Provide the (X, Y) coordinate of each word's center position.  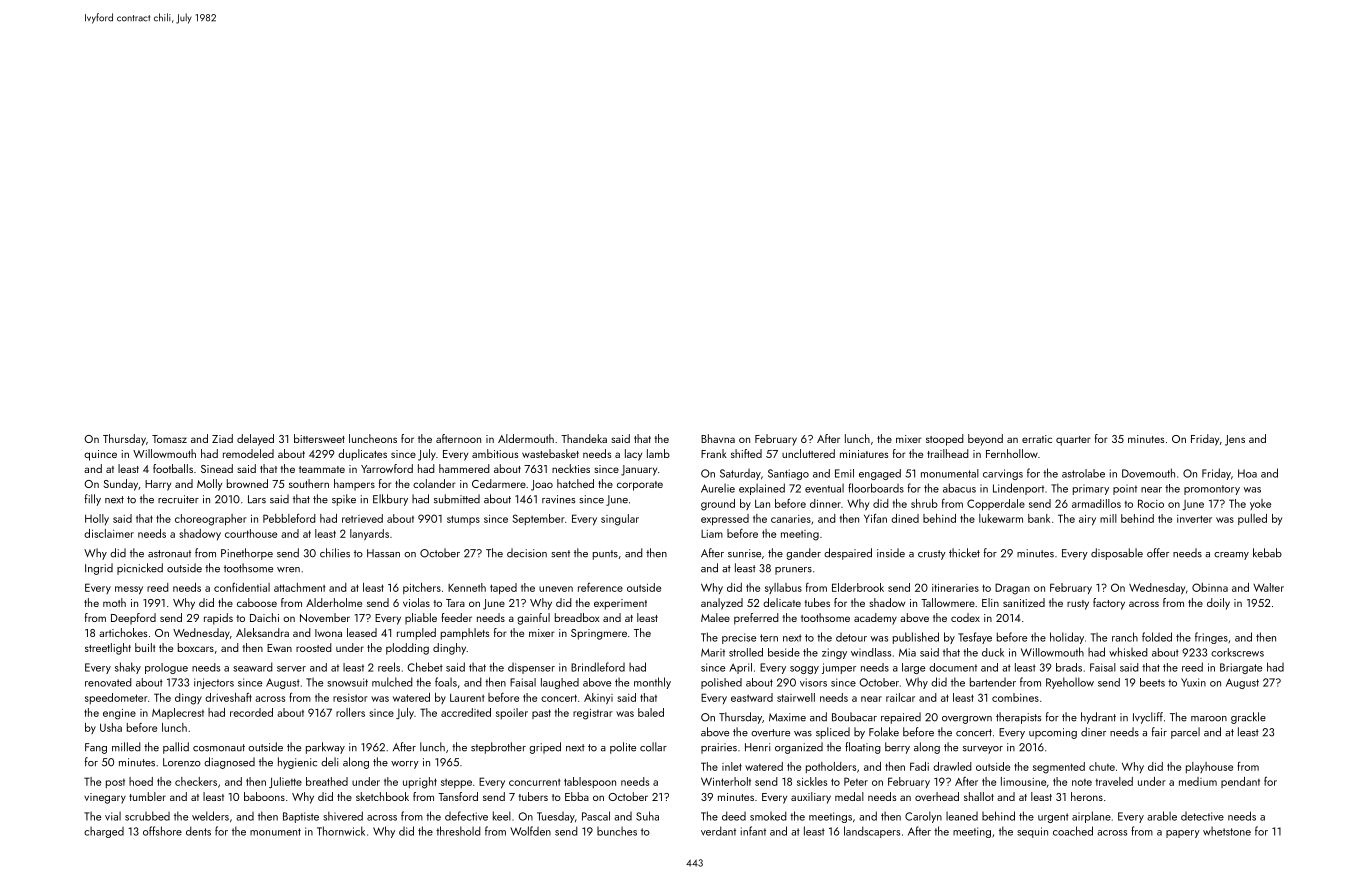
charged (104, 832)
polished (721, 683)
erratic (1037, 439)
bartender (993, 682)
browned (247, 483)
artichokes (123, 632)
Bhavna (718, 438)
